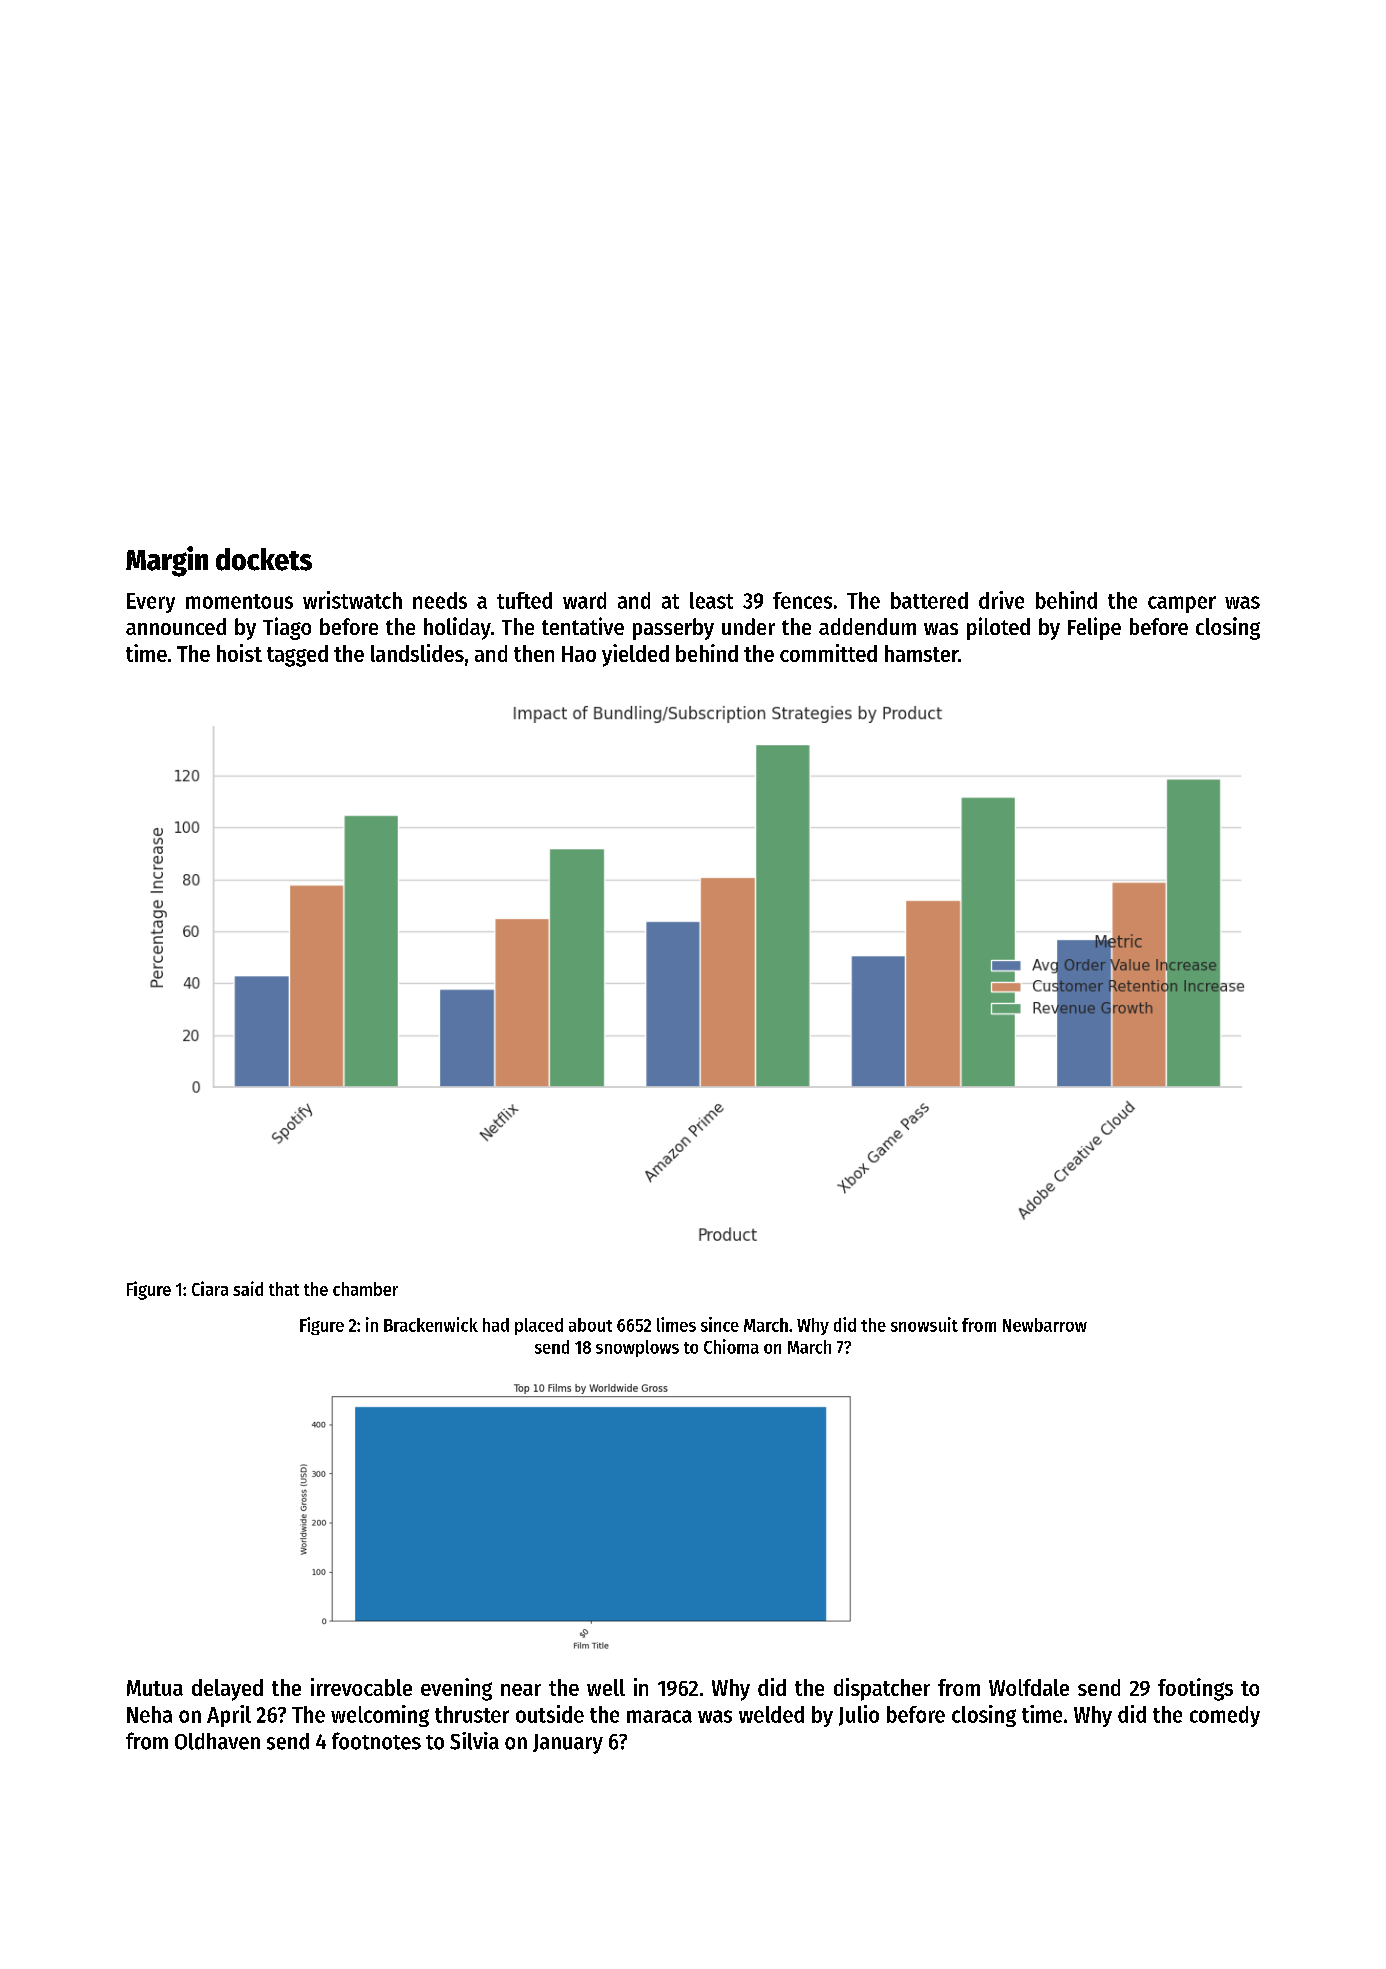 The width and height of the image is (1386, 1969). Describe the element at coordinates (924, 1324) in the image. I see `snowsuit` at that location.
